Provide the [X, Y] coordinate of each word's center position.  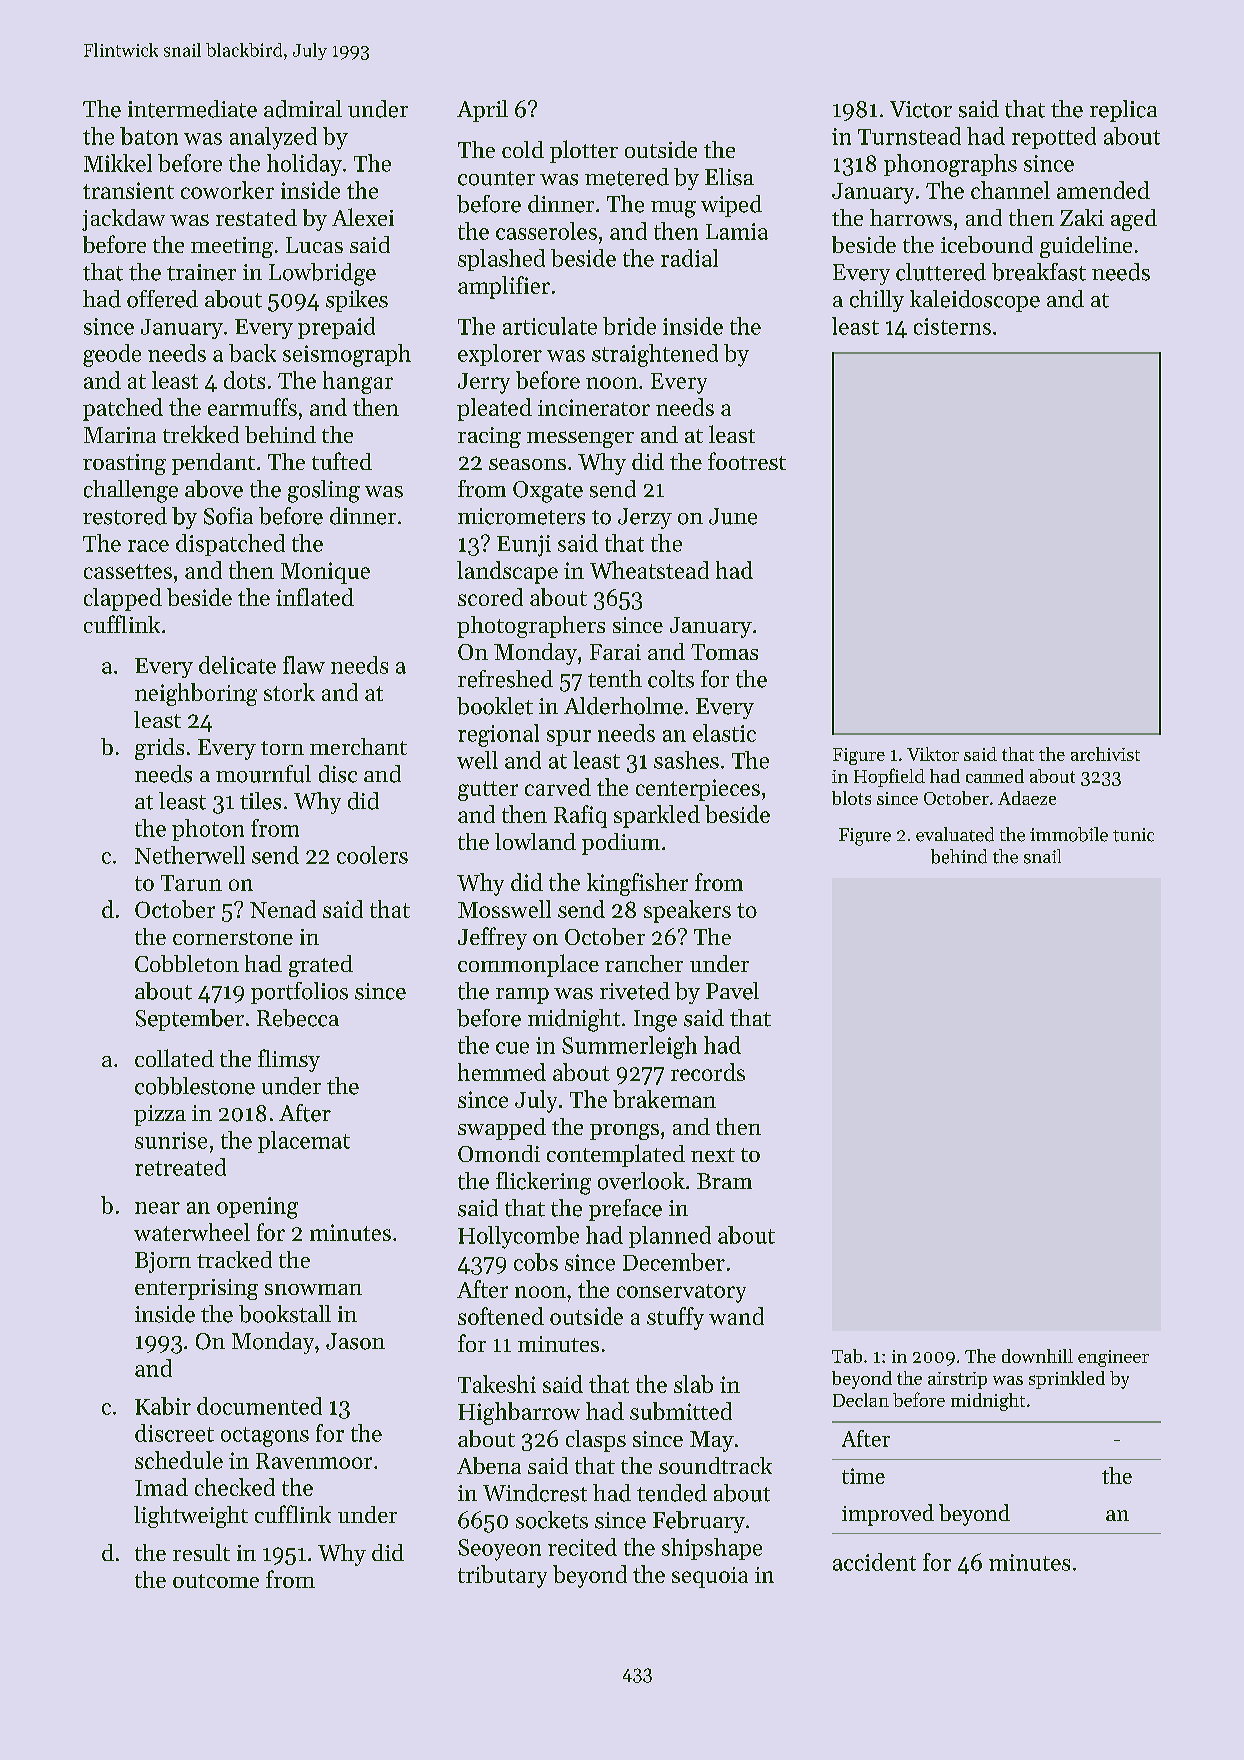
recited [582, 1547]
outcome [216, 1581]
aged [1134, 220]
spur [569, 738]
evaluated [955, 834]
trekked [201, 434]
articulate [550, 326]
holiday [304, 165]
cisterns [952, 326]
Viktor [933, 754]
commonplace [528, 965]
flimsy [289, 1060]
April [482, 111]
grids [159, 749]
